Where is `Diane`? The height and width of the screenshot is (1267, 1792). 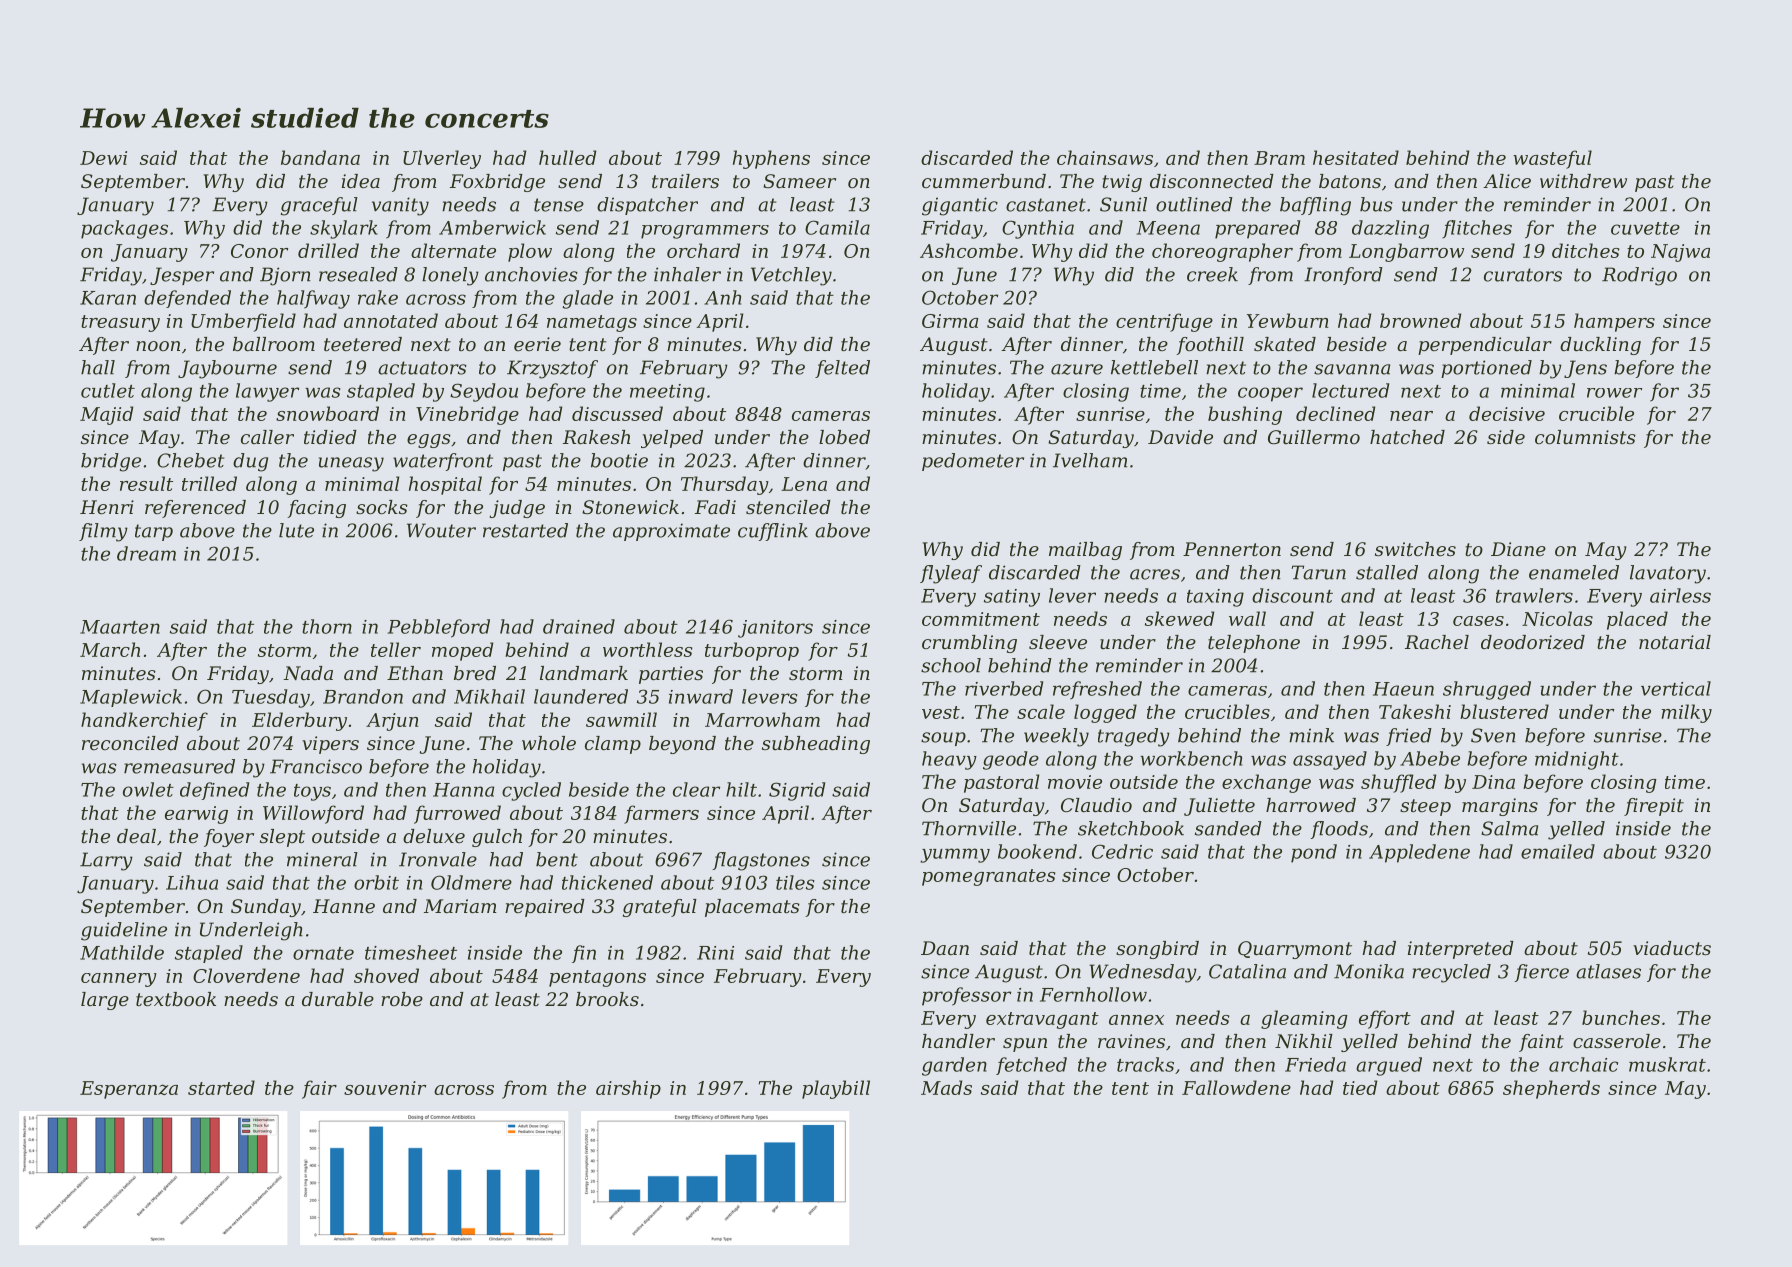
Diane is located at coordinates (1518, 549).
